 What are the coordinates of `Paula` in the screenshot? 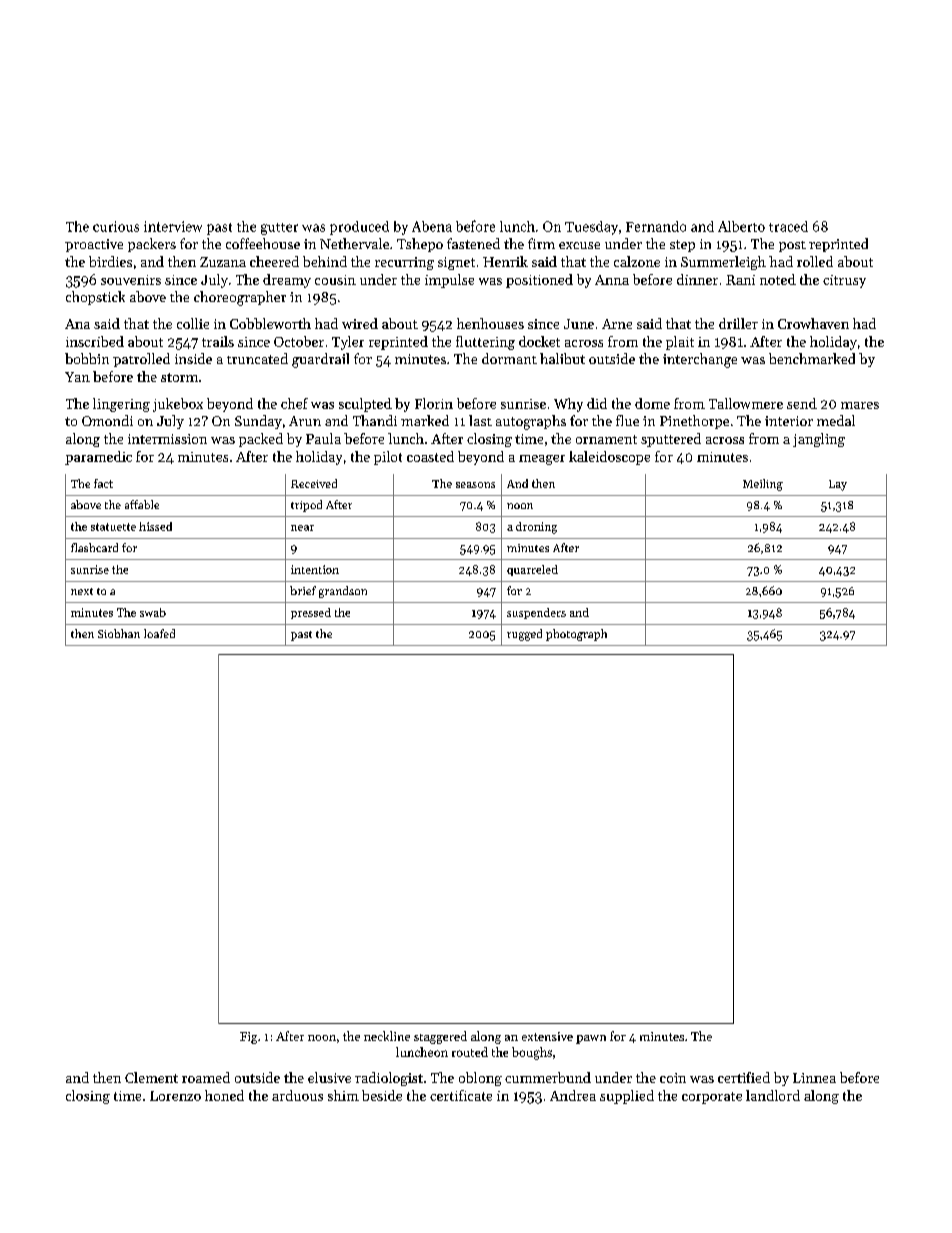 It's located at (323, 438).
